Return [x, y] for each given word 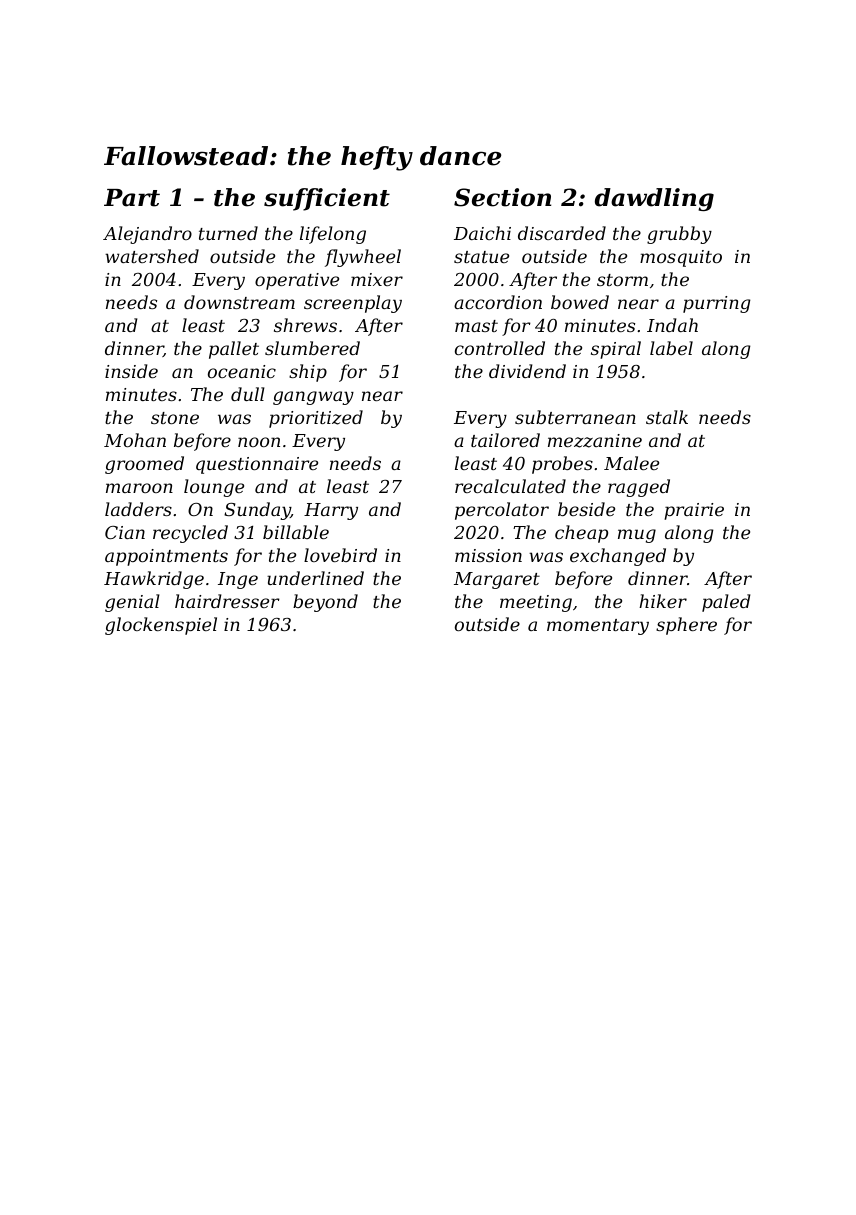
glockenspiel [161, 626]
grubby [679, 235]
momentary [598, 627]
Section [502, 197]
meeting [536, 603]
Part [132, 198]
